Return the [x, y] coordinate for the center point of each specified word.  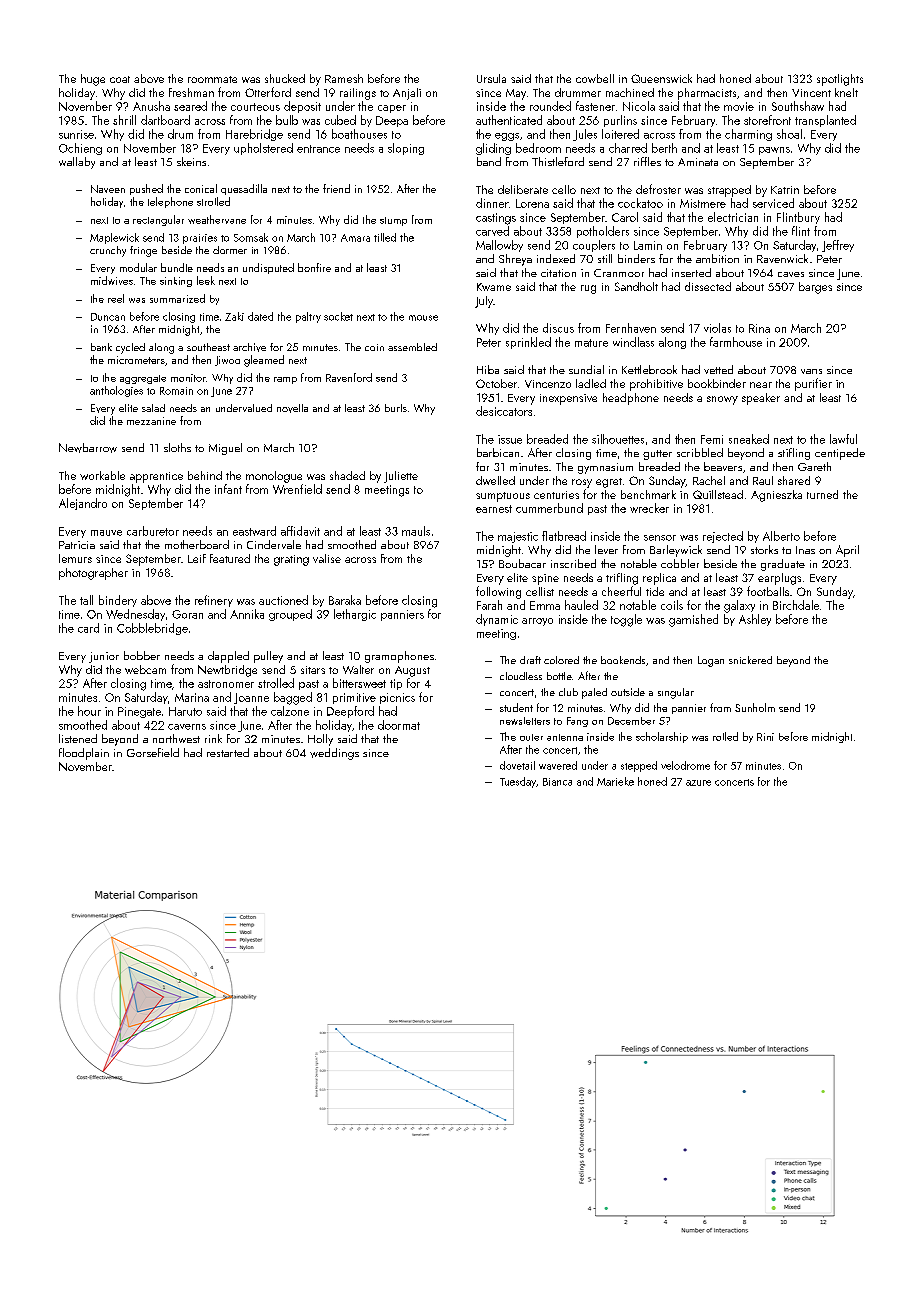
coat [120, 79]
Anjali [407, 94]
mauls [416, 531]
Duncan [108, 317]
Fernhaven [631, 328]
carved [492, 231]
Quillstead [718, 494]
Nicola [639, 106]
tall [86, 600]
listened [78, 738]
